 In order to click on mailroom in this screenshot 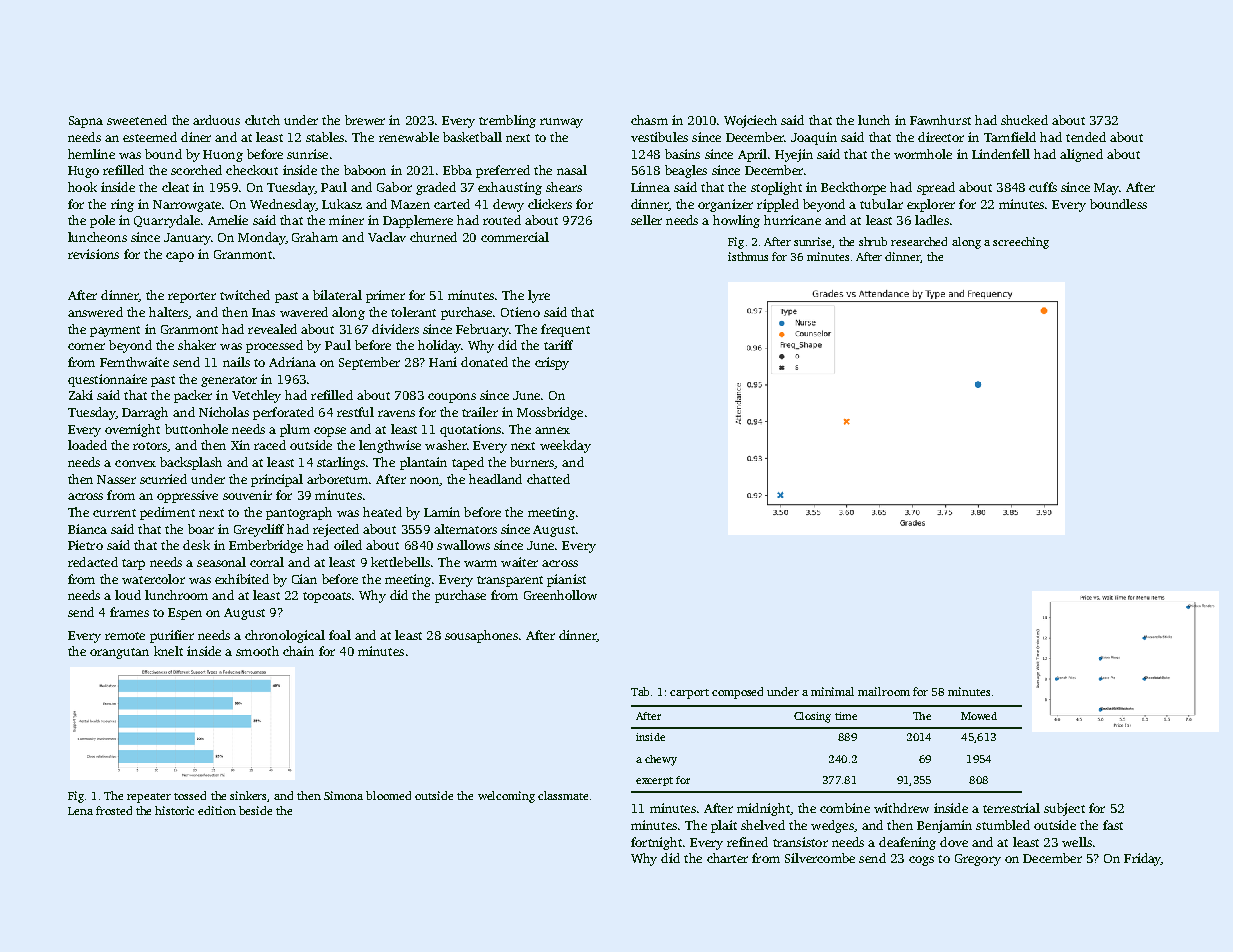, I will do `click(884, 691)`.
